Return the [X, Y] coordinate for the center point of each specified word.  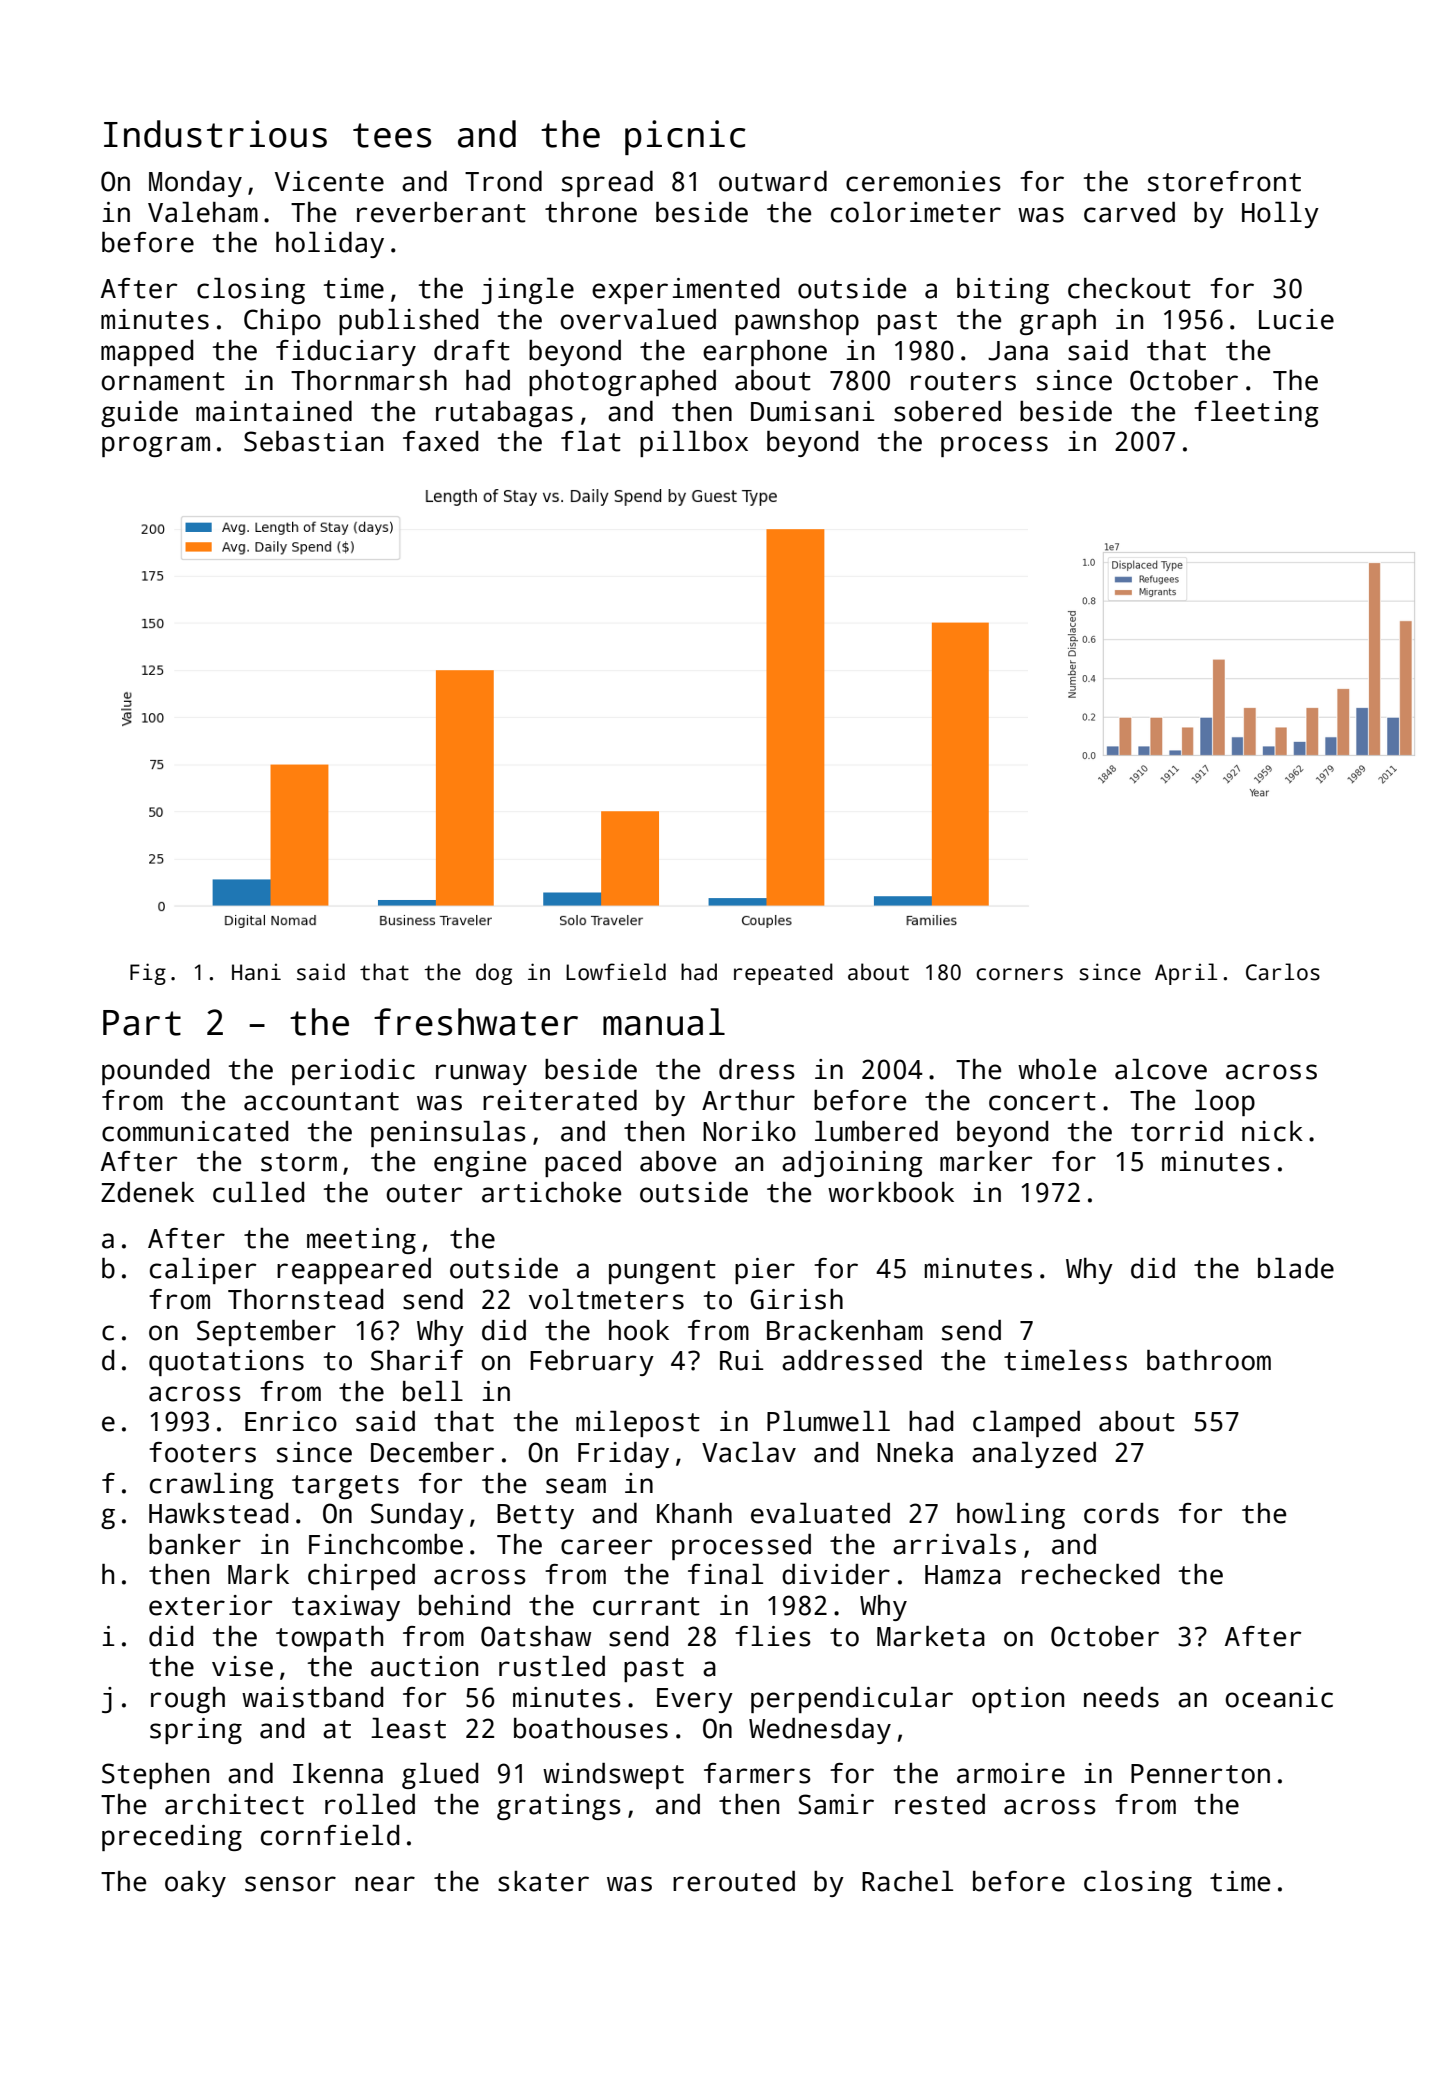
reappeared [354, 1271]
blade [1296, 1268]
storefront [1224, 181]
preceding [172, 1838]
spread [607, 184]
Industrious [215, 134]
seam [576, 1486]
